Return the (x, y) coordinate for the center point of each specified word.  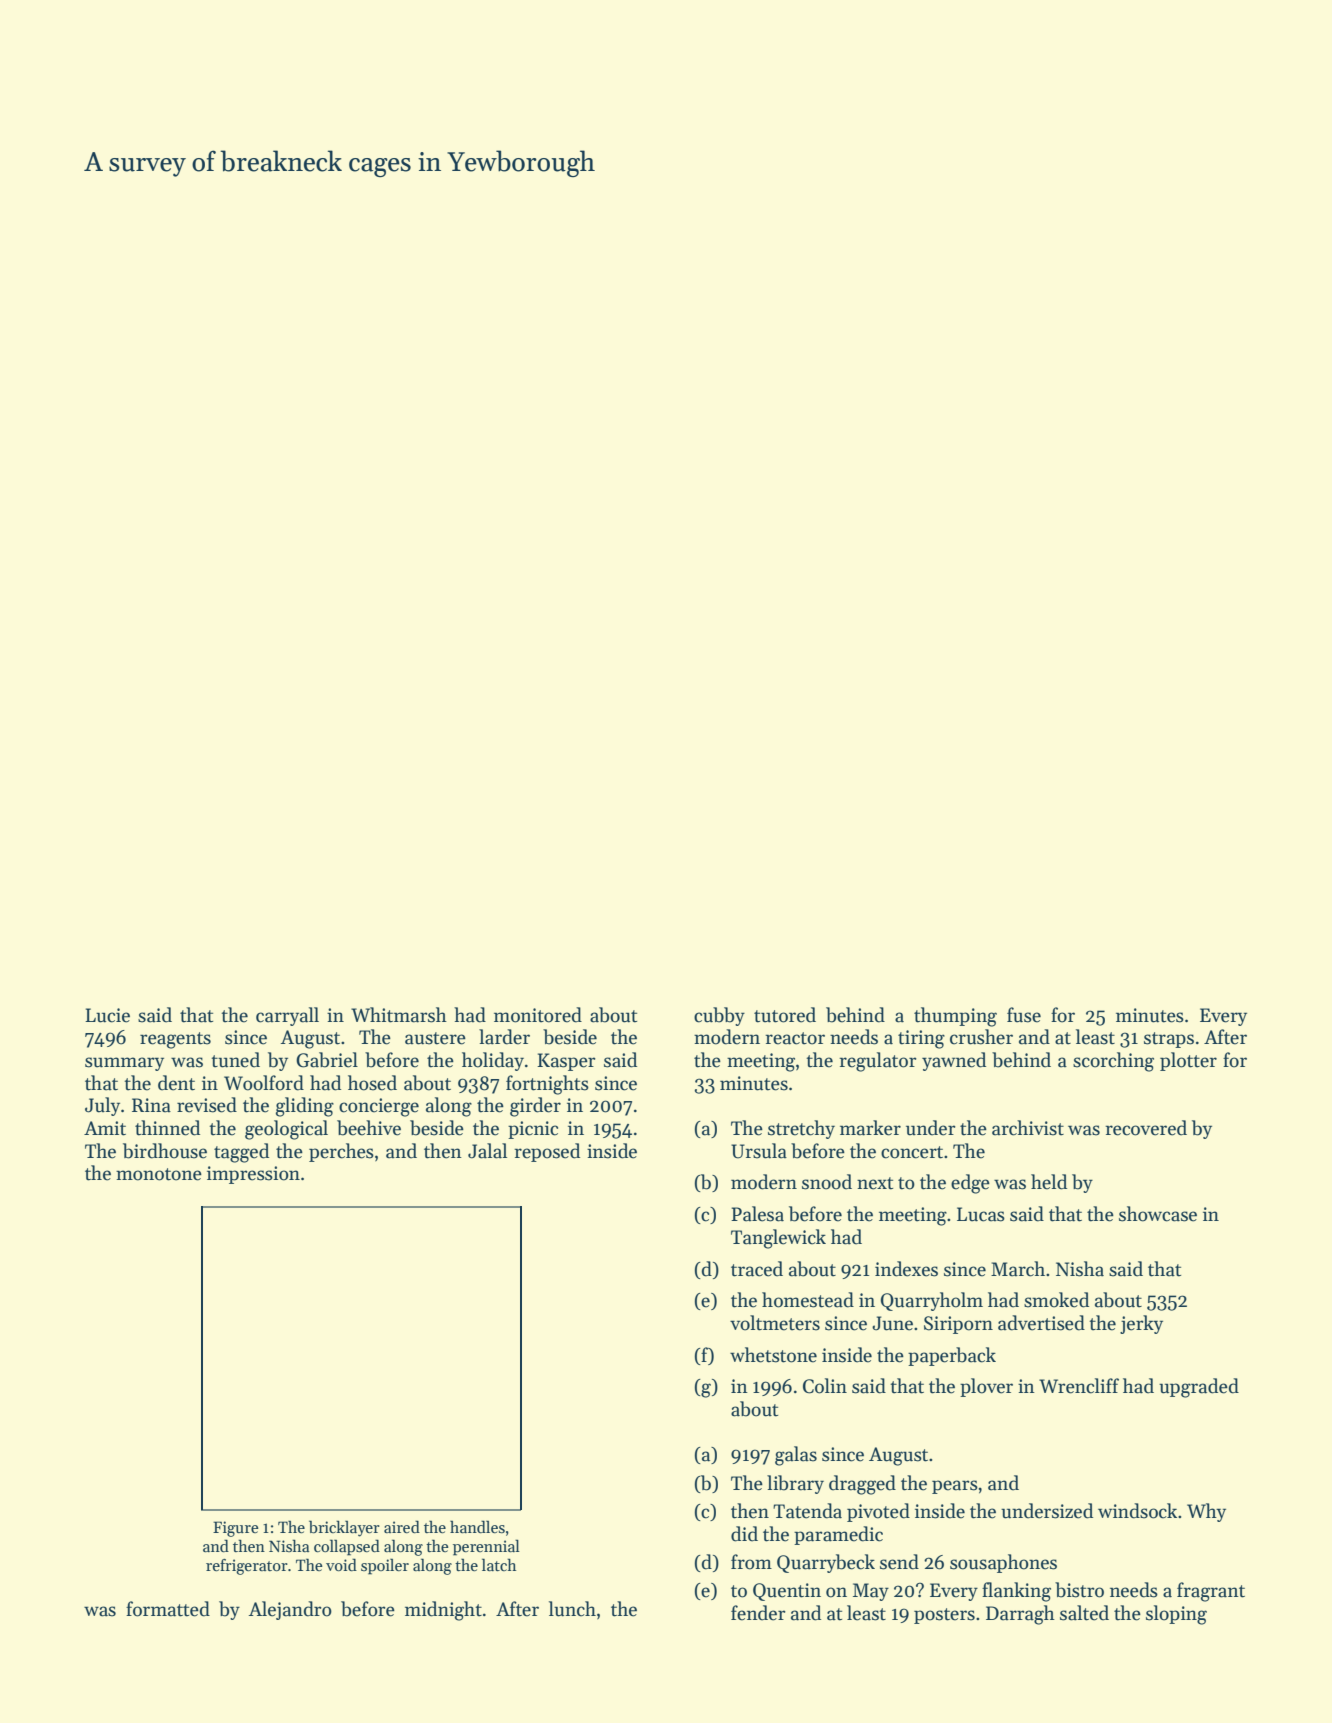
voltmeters (775, 1323)
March (1018, 1269)
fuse (1024, 1015)
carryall (287, 1016)
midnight (443, 1611)
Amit (105, 1128)
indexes (906, 1269)
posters (944, 1616)
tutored (785, 1015)
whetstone (773, 1355)
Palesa (757, 1214)
